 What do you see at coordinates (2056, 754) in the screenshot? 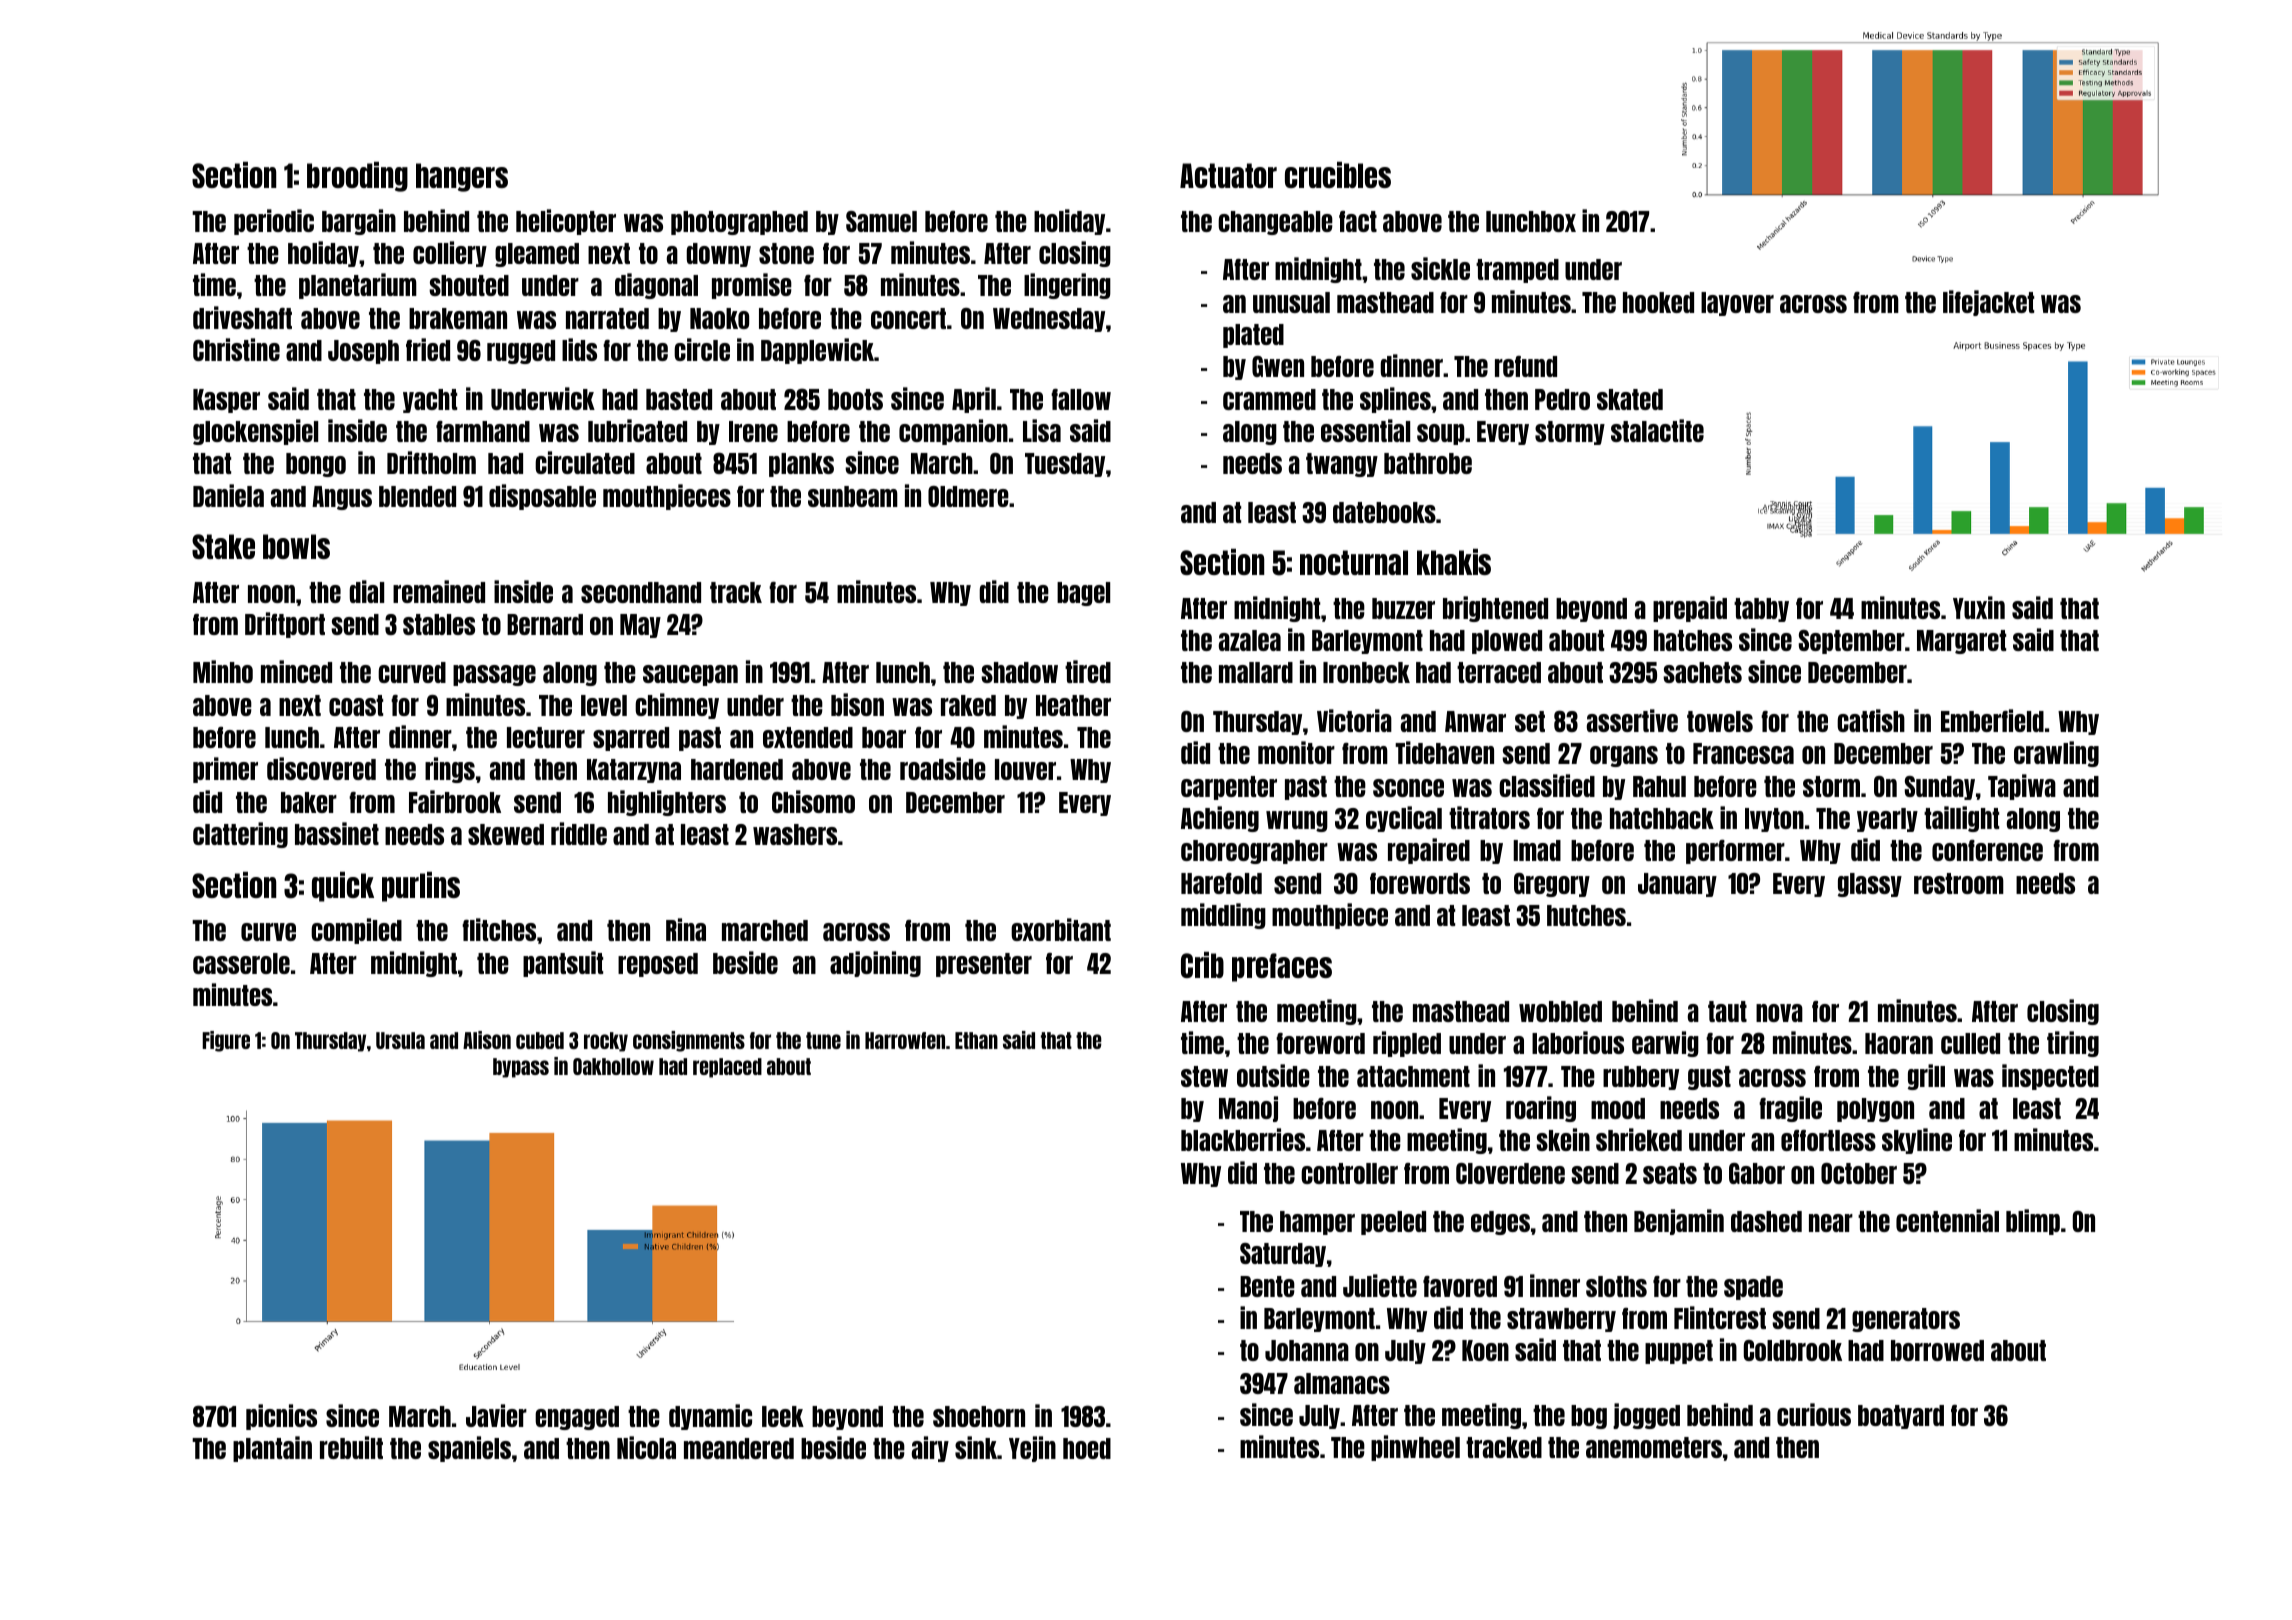
I see `crawling` at bounding box center [2056, 754].
